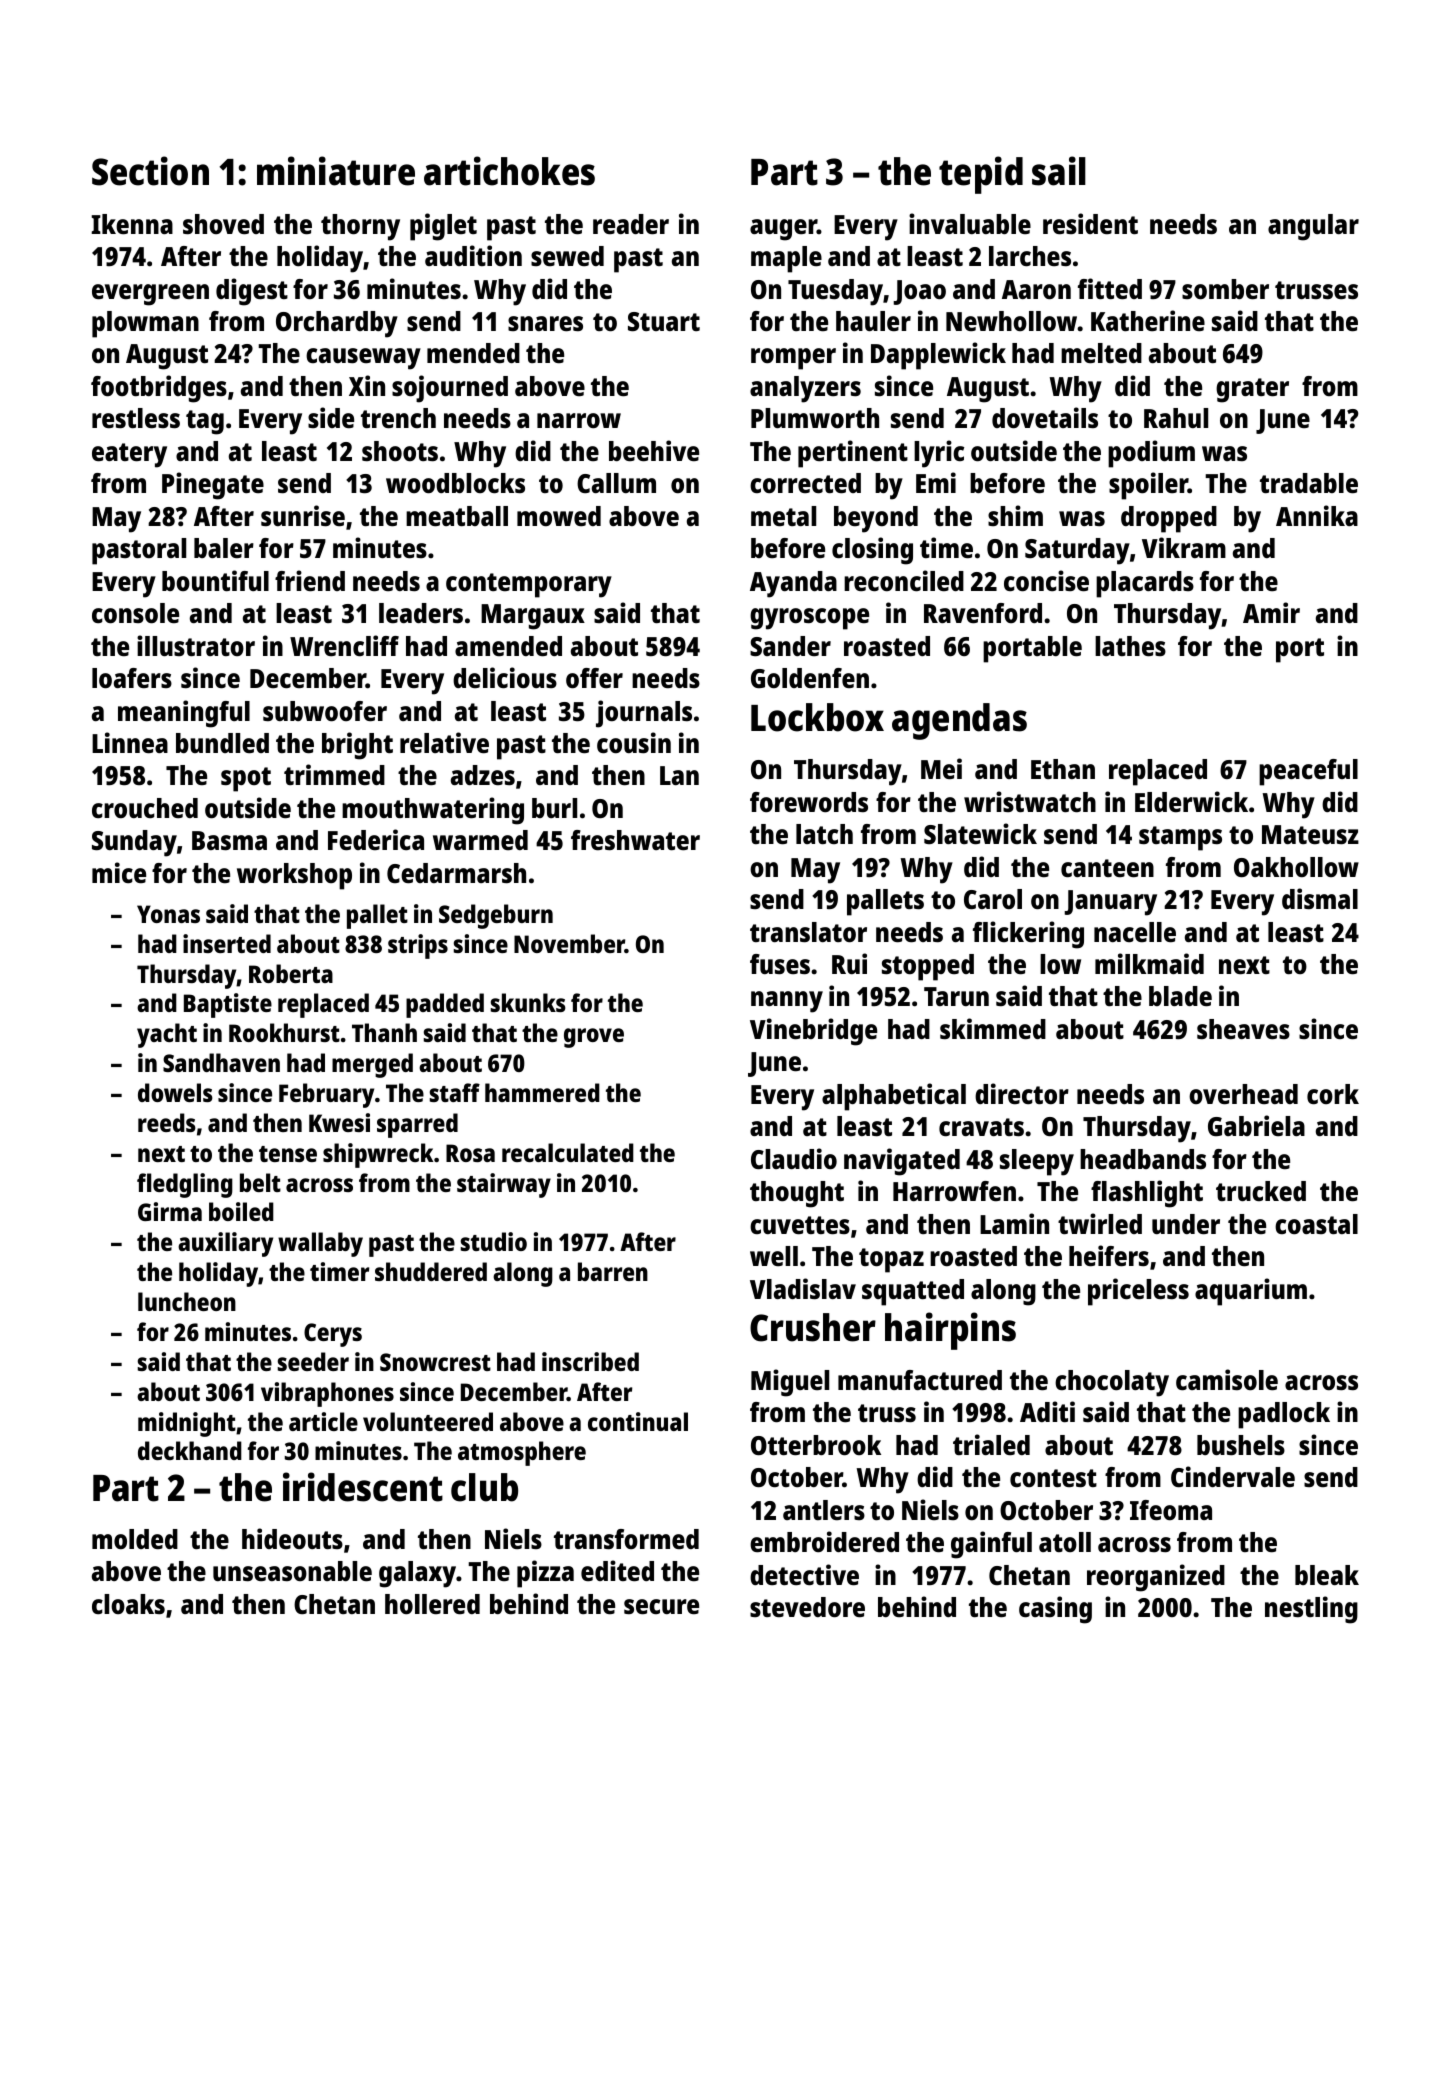 The image size is (1450, 2100). What do you see at coordinates (1320, 898) in the screenshot?
I see `dismal` at bounding box center [1320, 898].
